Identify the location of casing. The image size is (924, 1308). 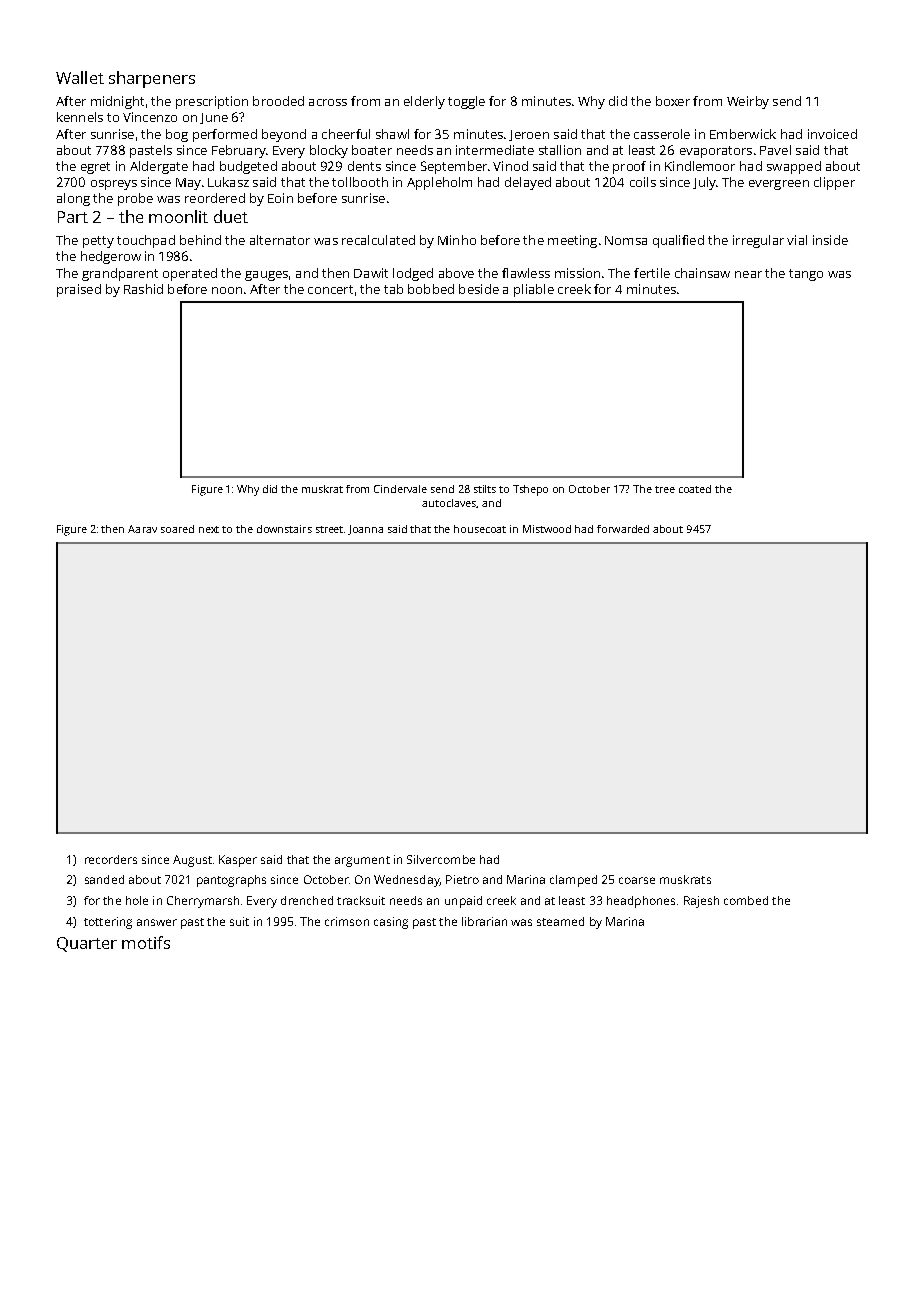
(391, 923).
